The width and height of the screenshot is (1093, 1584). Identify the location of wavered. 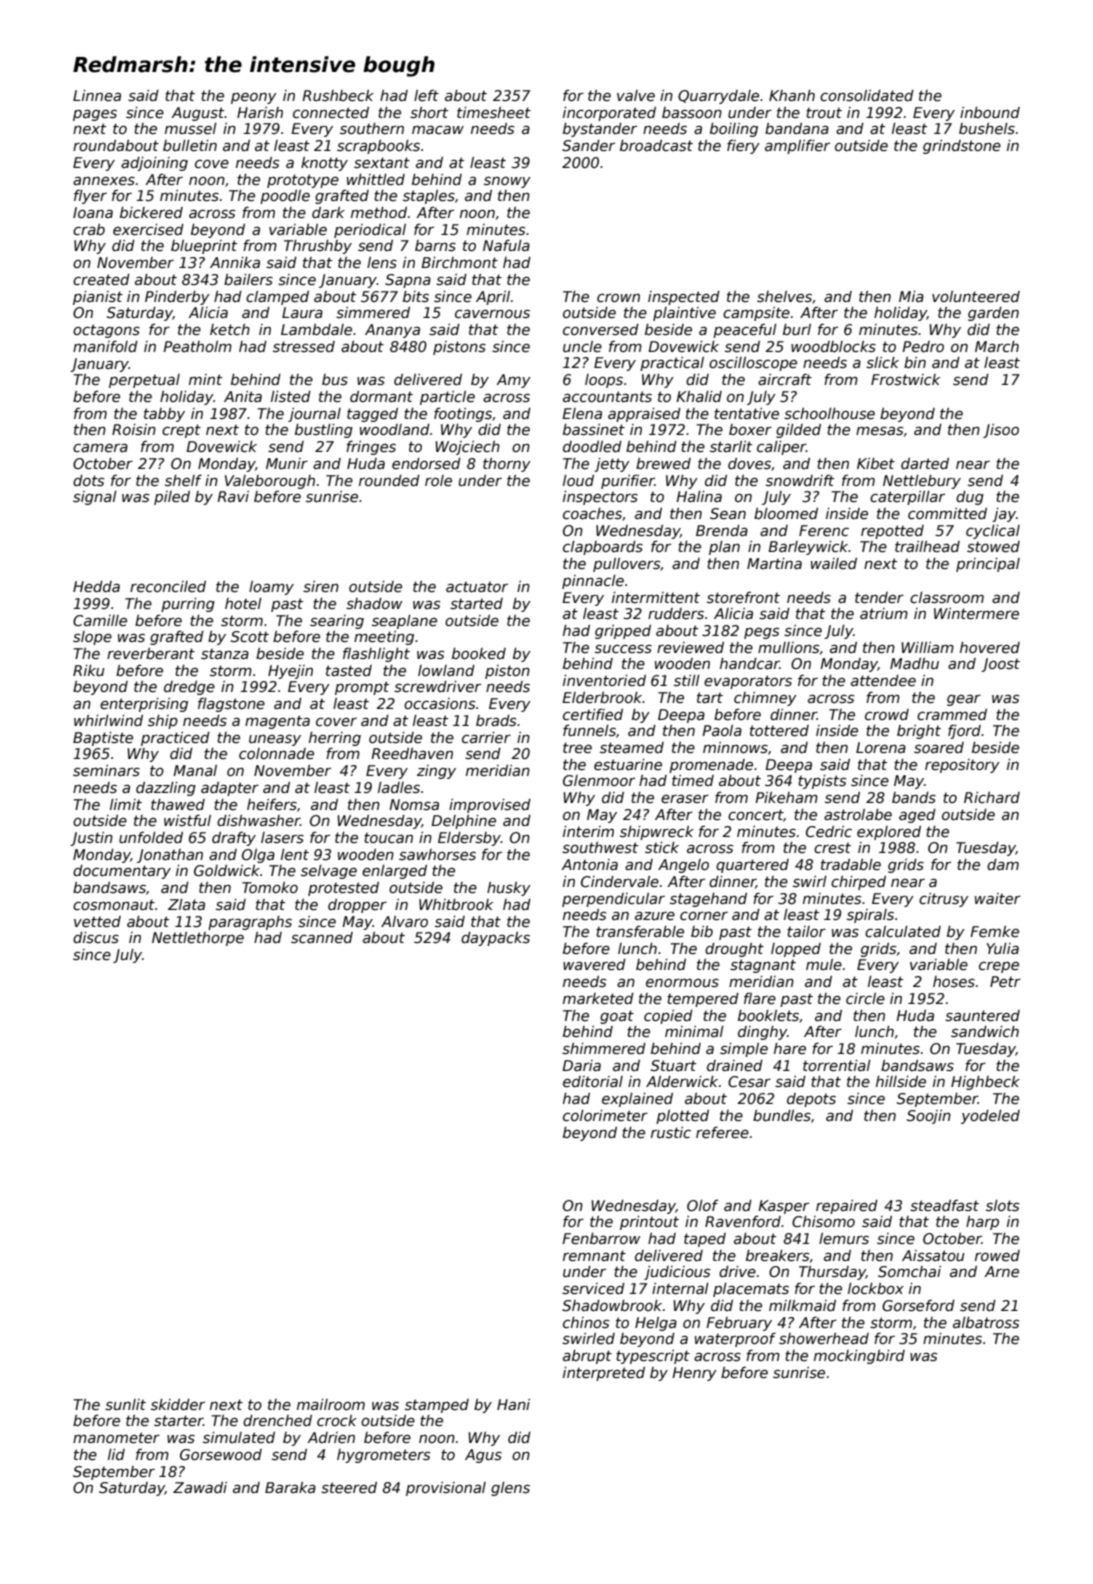
(594, 964).
